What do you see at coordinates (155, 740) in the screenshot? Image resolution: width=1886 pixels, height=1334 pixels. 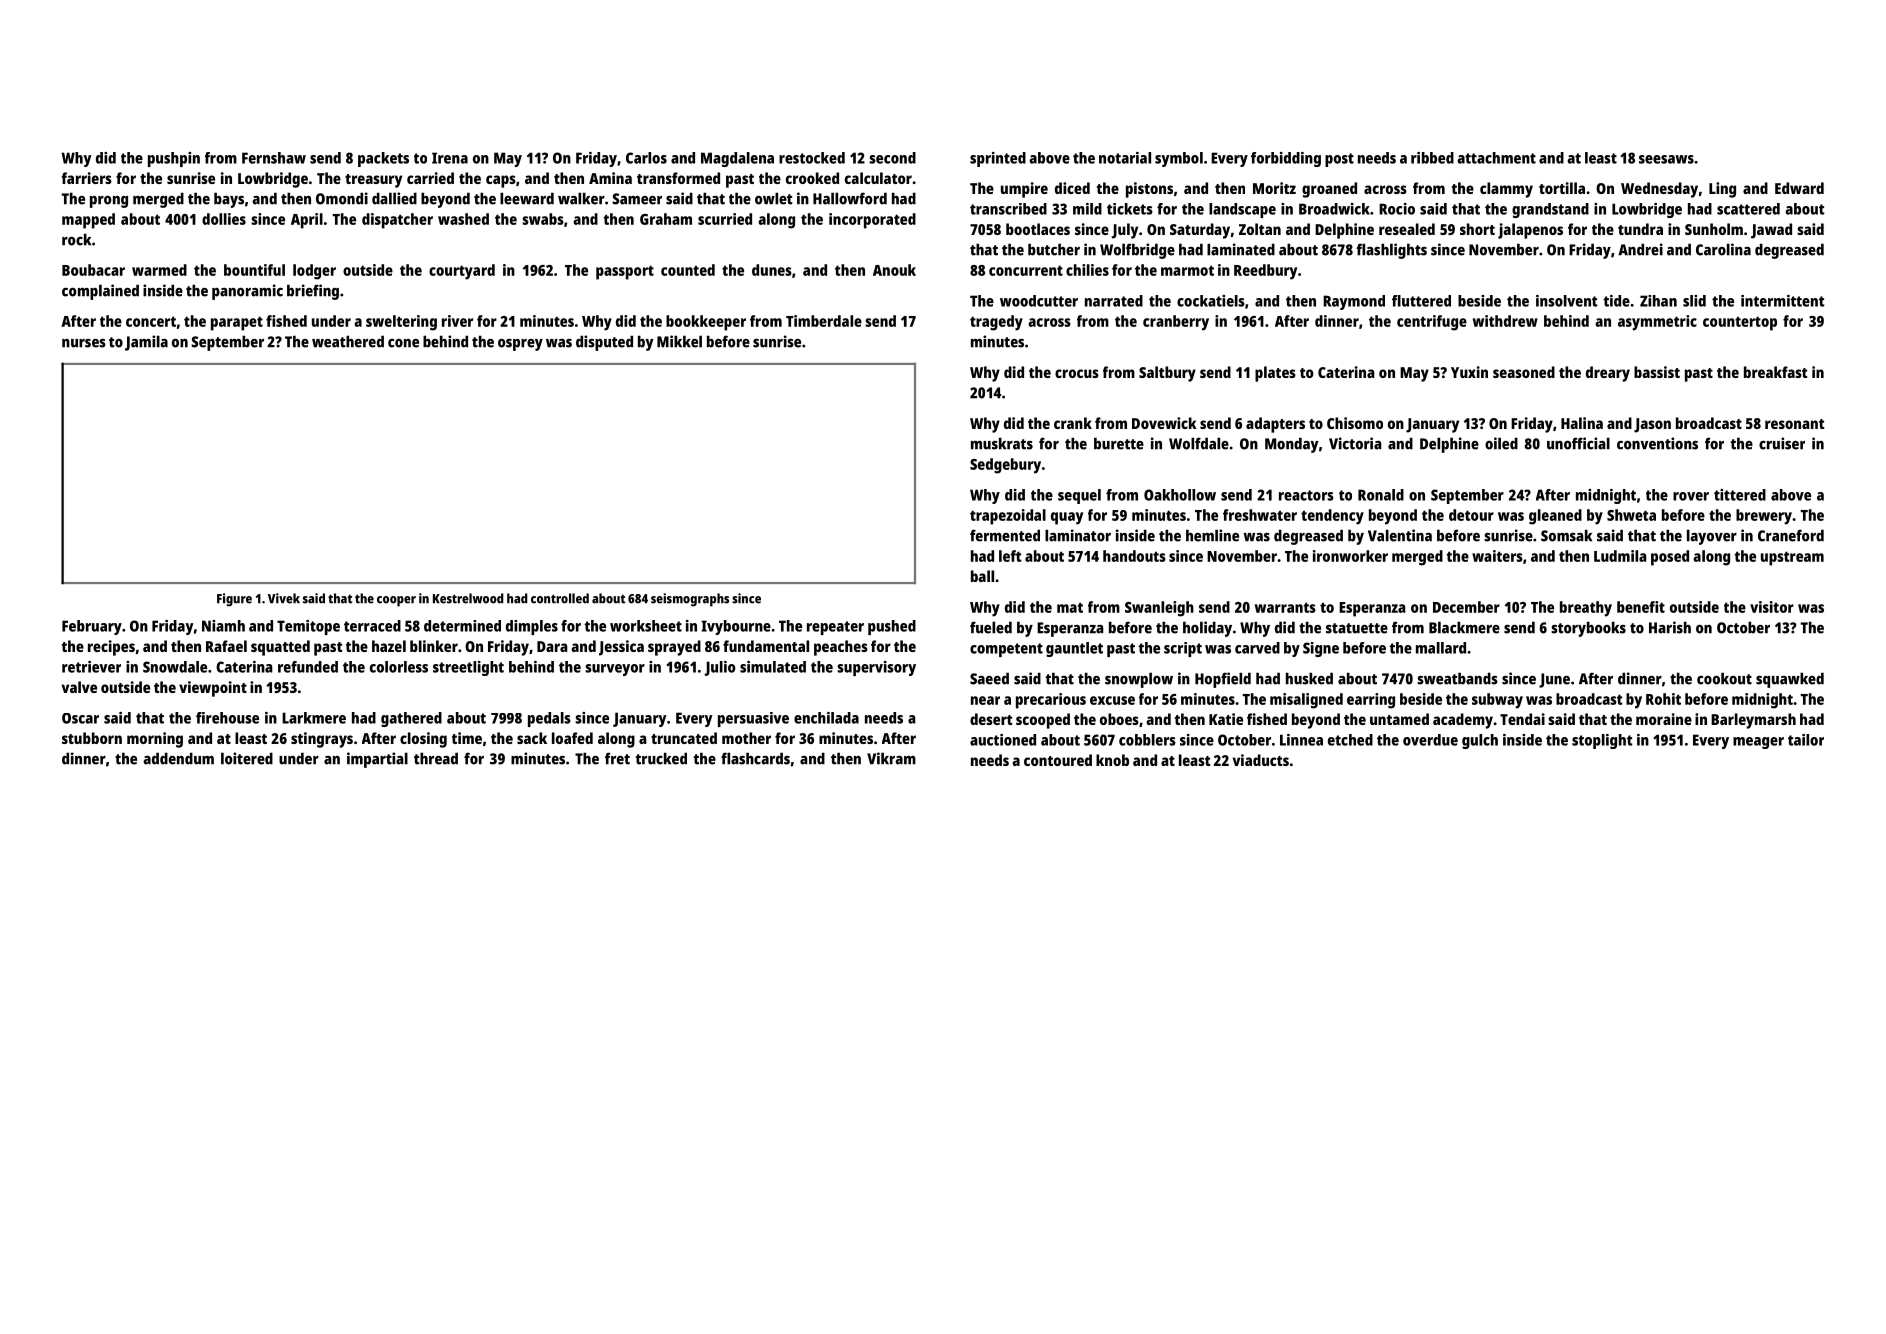 I see `morning` at bounding box center [155, 740].
